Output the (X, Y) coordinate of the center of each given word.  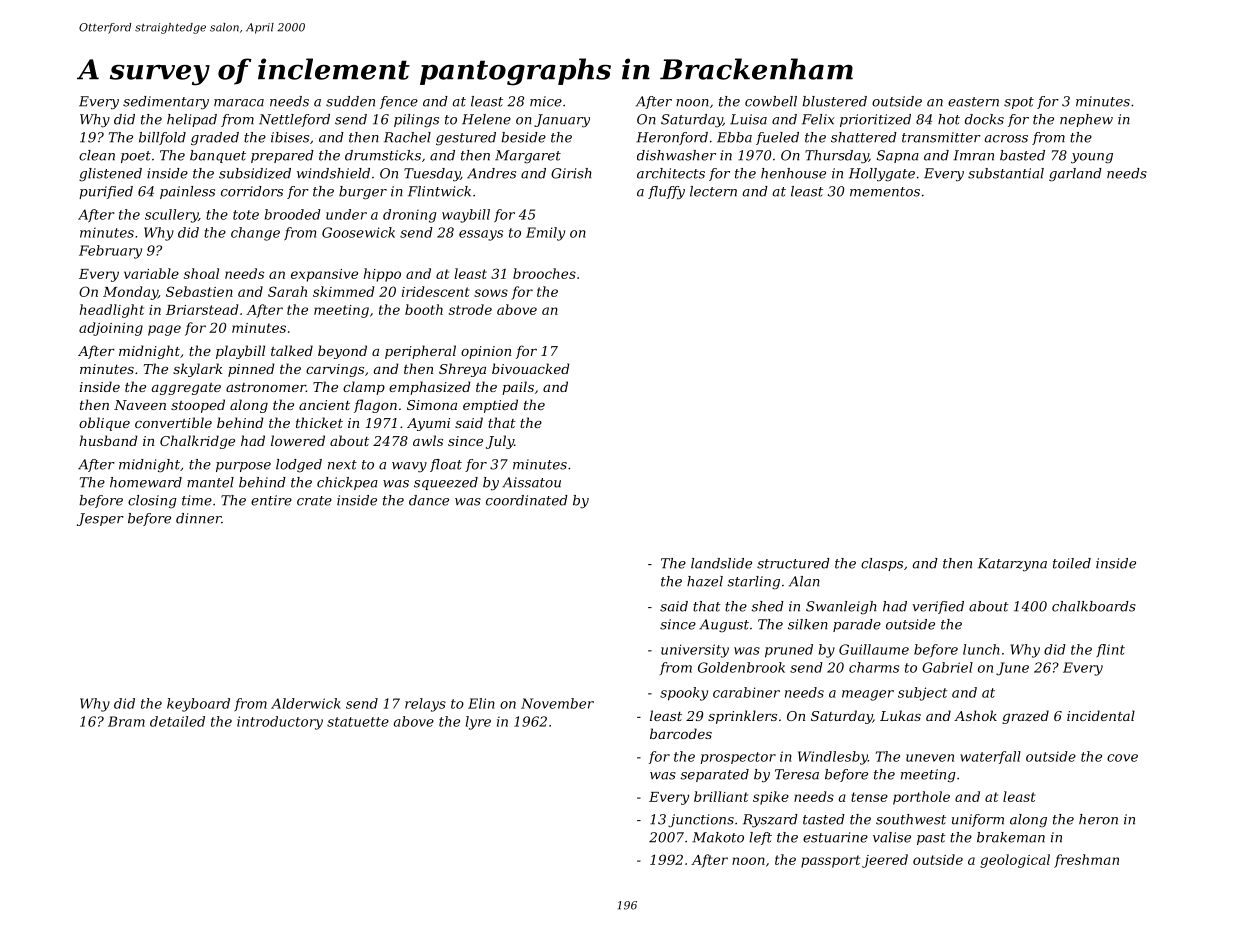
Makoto (718, 837)
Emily (545, 234)
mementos (885, 192)
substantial (1006, 173)
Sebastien (199, 291)
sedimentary (166, 102)
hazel (705, 581)
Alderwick (306, 703)
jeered (885, 861)
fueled (777, 138)
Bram (126, 721)
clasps (882, 564)
